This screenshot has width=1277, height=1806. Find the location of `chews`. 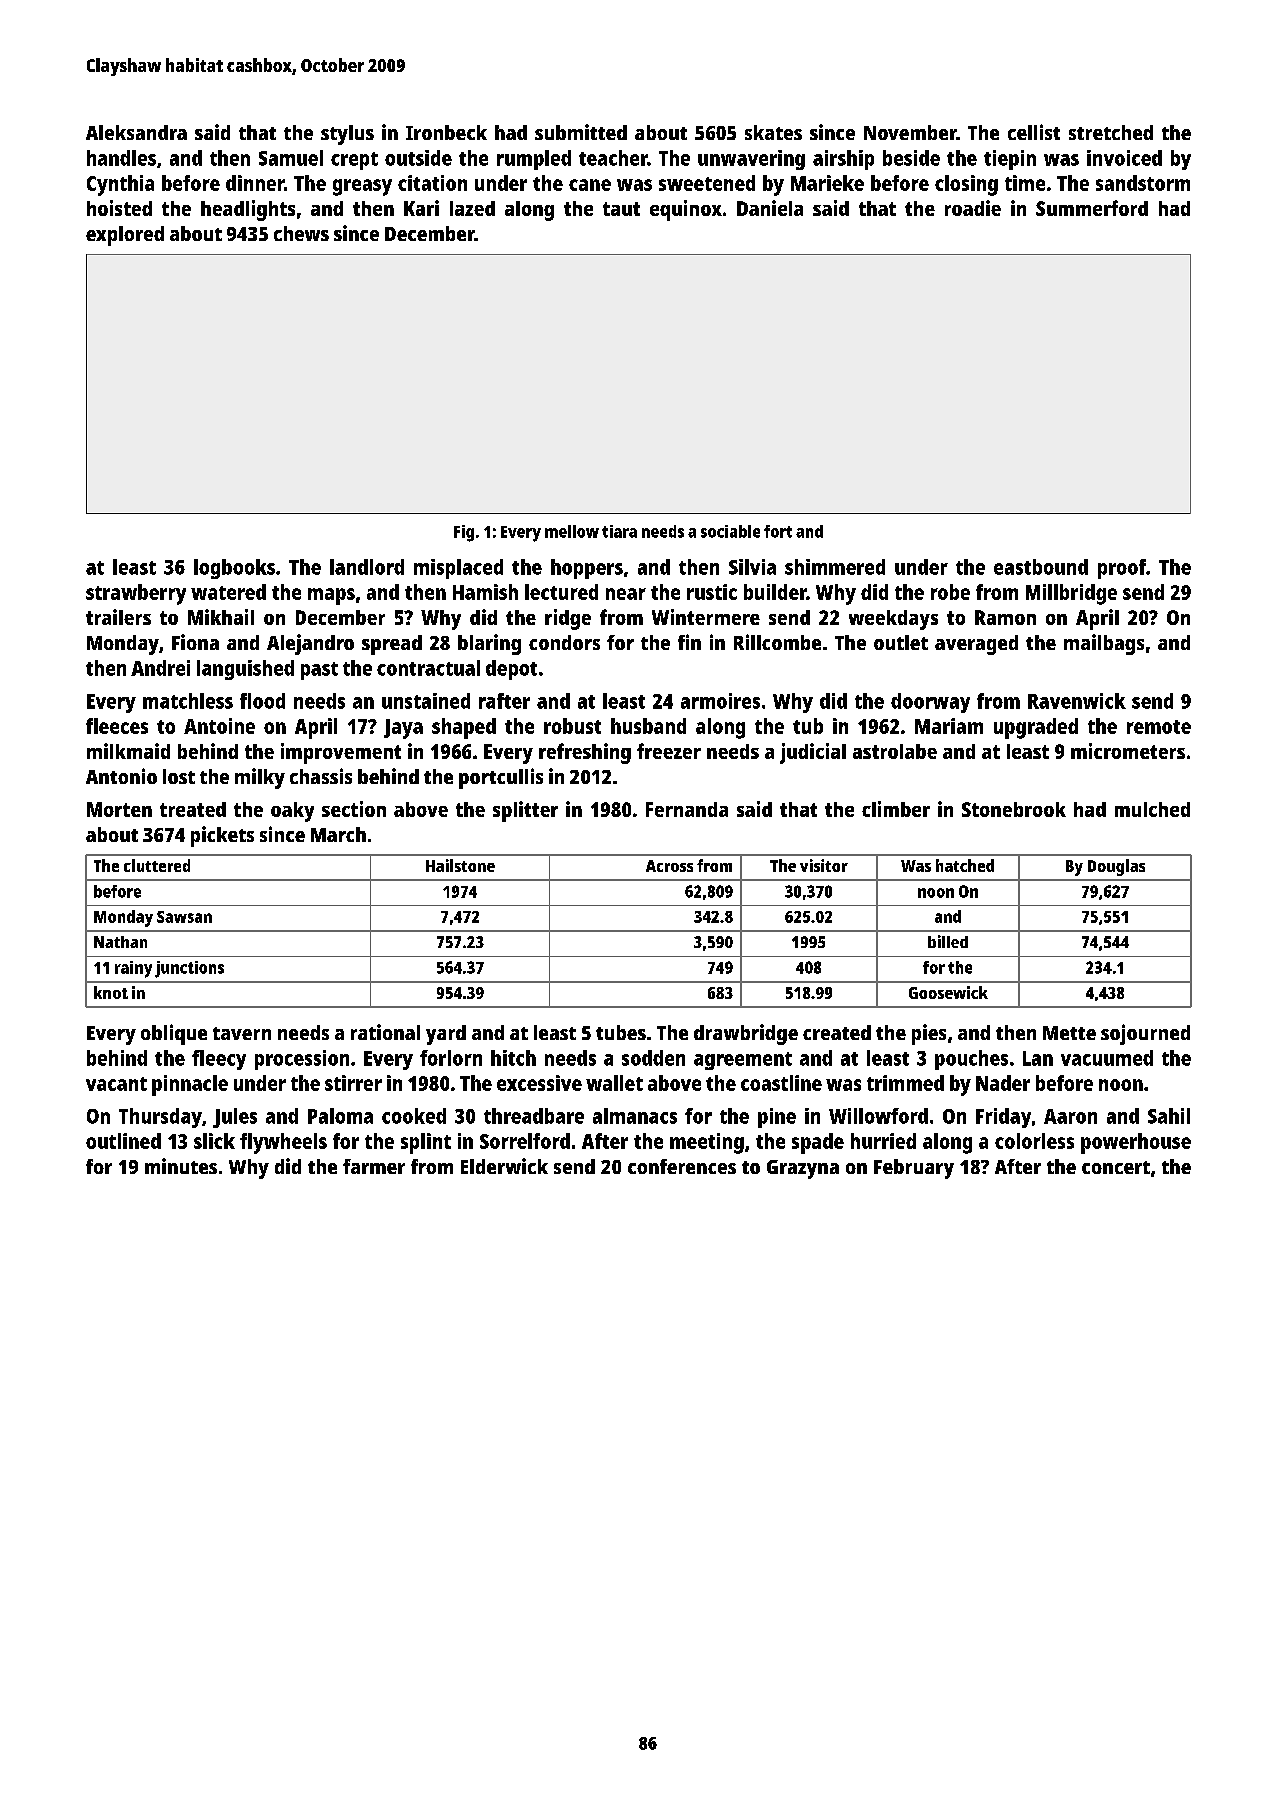

chews is located at coordinates (301, 233).
